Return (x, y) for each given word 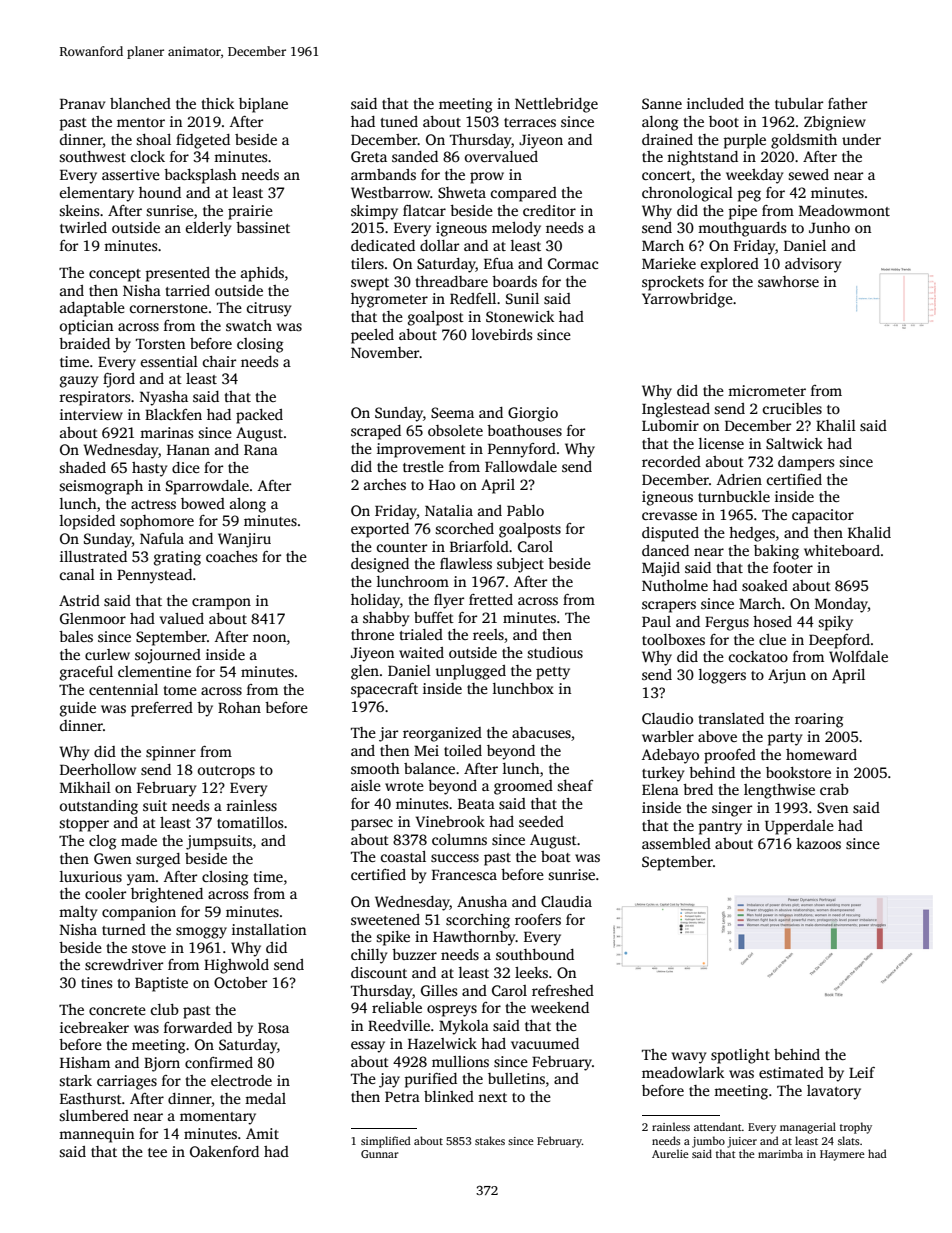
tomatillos (250, 822)
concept (115, 275)
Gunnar (380, 1154)
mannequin (96, 1135)
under (861, 139)
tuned (399, 121)
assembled (676, 843)
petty (553, 673)
